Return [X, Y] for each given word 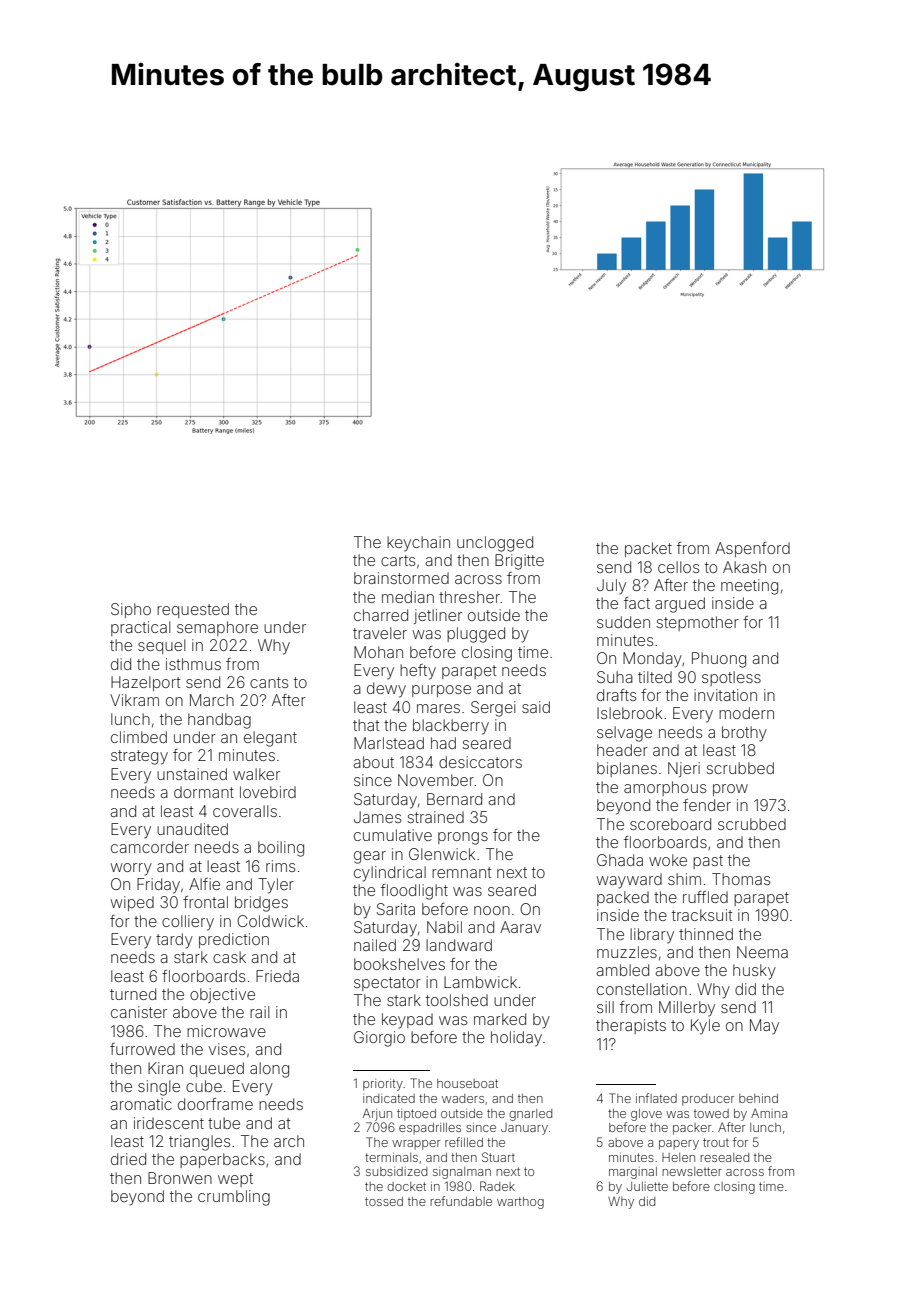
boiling [281, 849]
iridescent [169, 1123]
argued [680, 605]
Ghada [620, 860]
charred [381, 615]
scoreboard [670, 824]
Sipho [131, 610]
